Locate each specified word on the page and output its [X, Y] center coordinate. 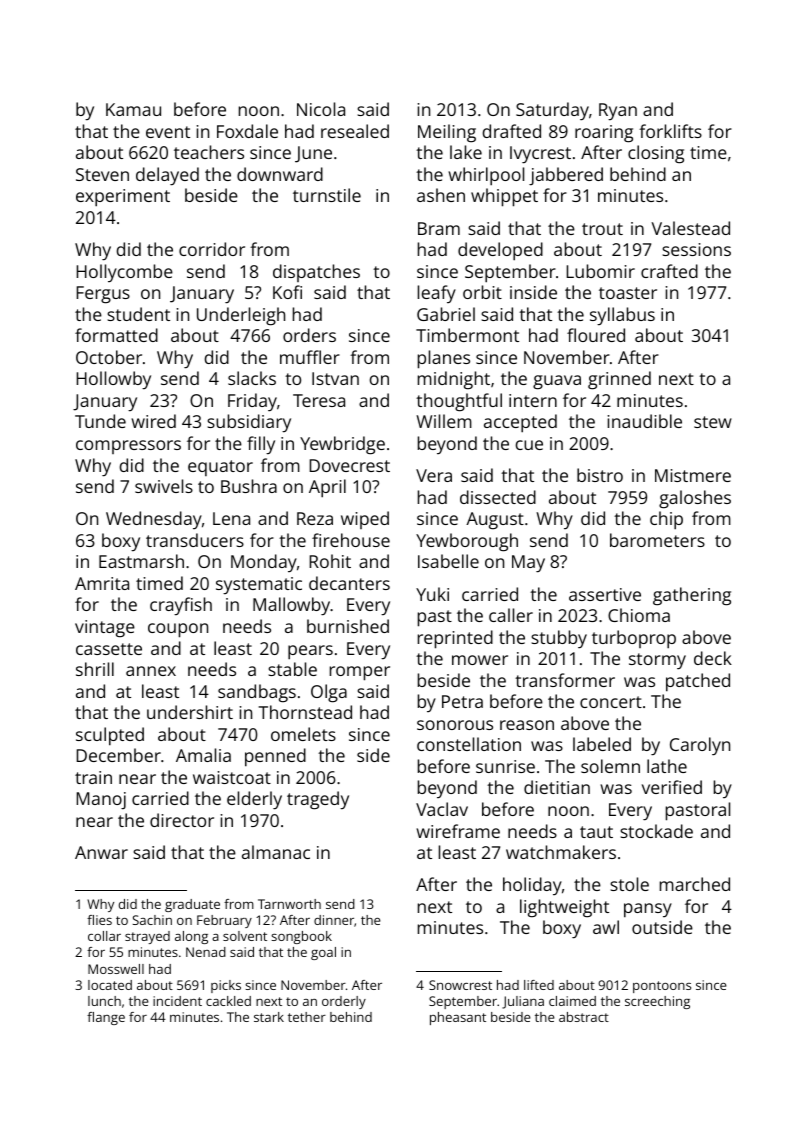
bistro [600, 475]
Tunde [100, 421]
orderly [344, 1002]
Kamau [133, 109]
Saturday [552, 111]
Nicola [321, 109]
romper [360, 673]
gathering [692, 596]
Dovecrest [349, 465]
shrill [95, 669]
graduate [192, 905]
